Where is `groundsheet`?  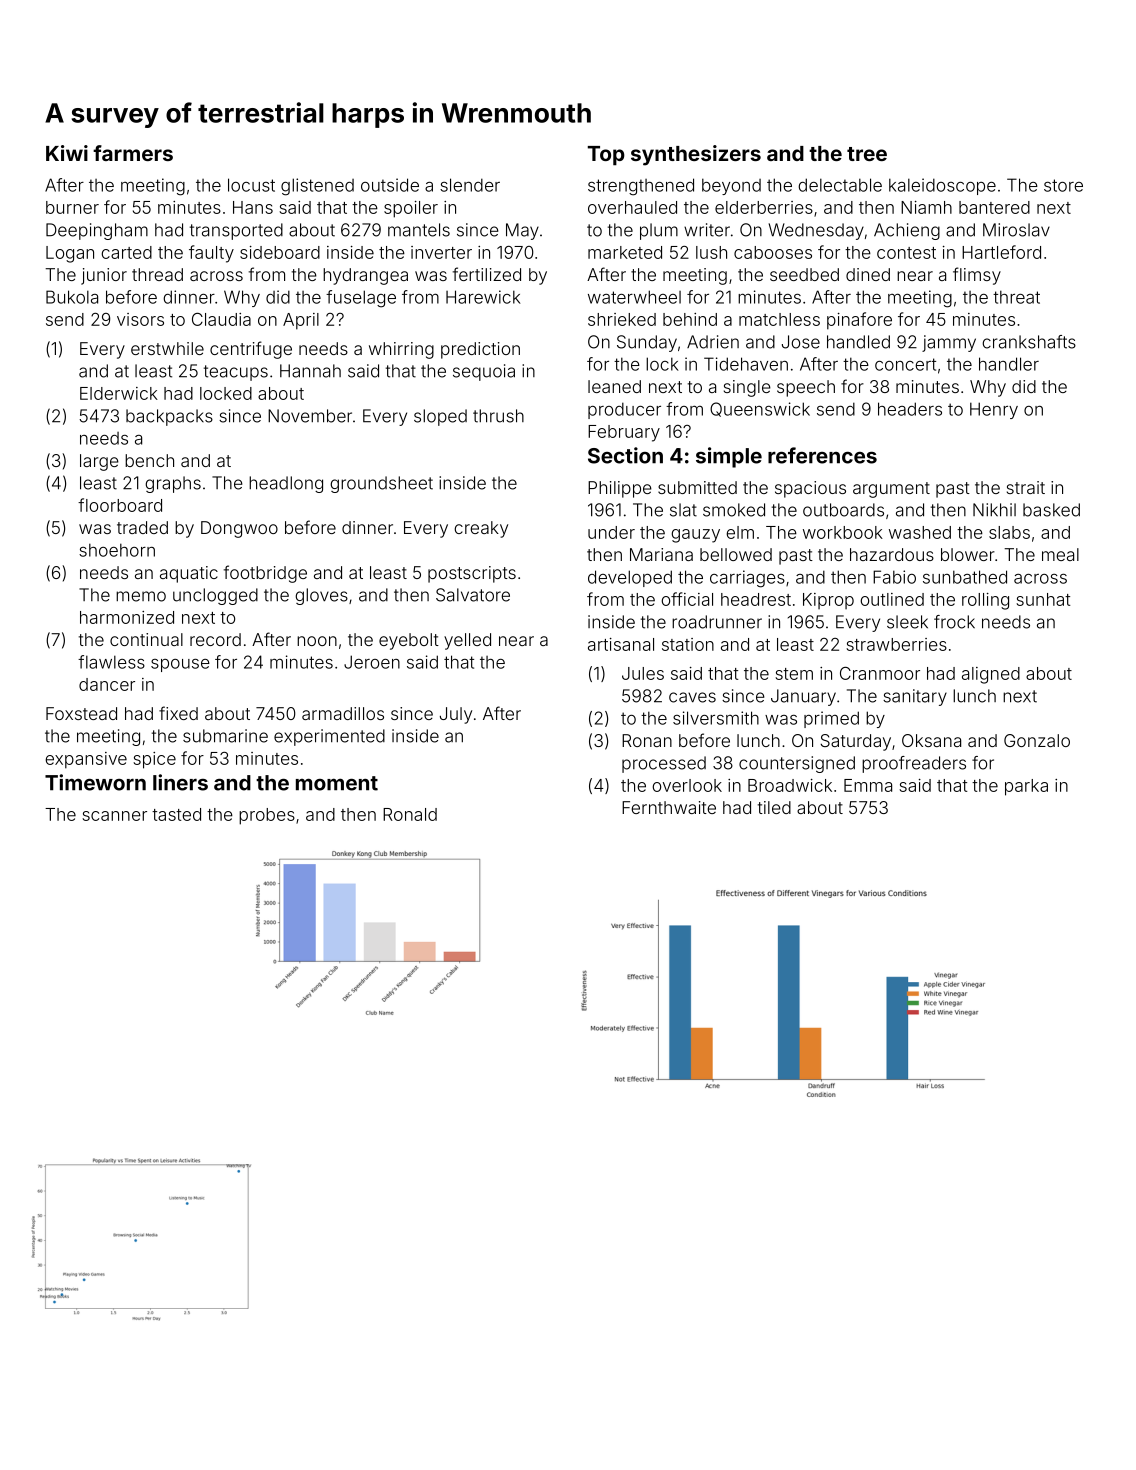 groundsheet is located at coordinates (381, 484).
